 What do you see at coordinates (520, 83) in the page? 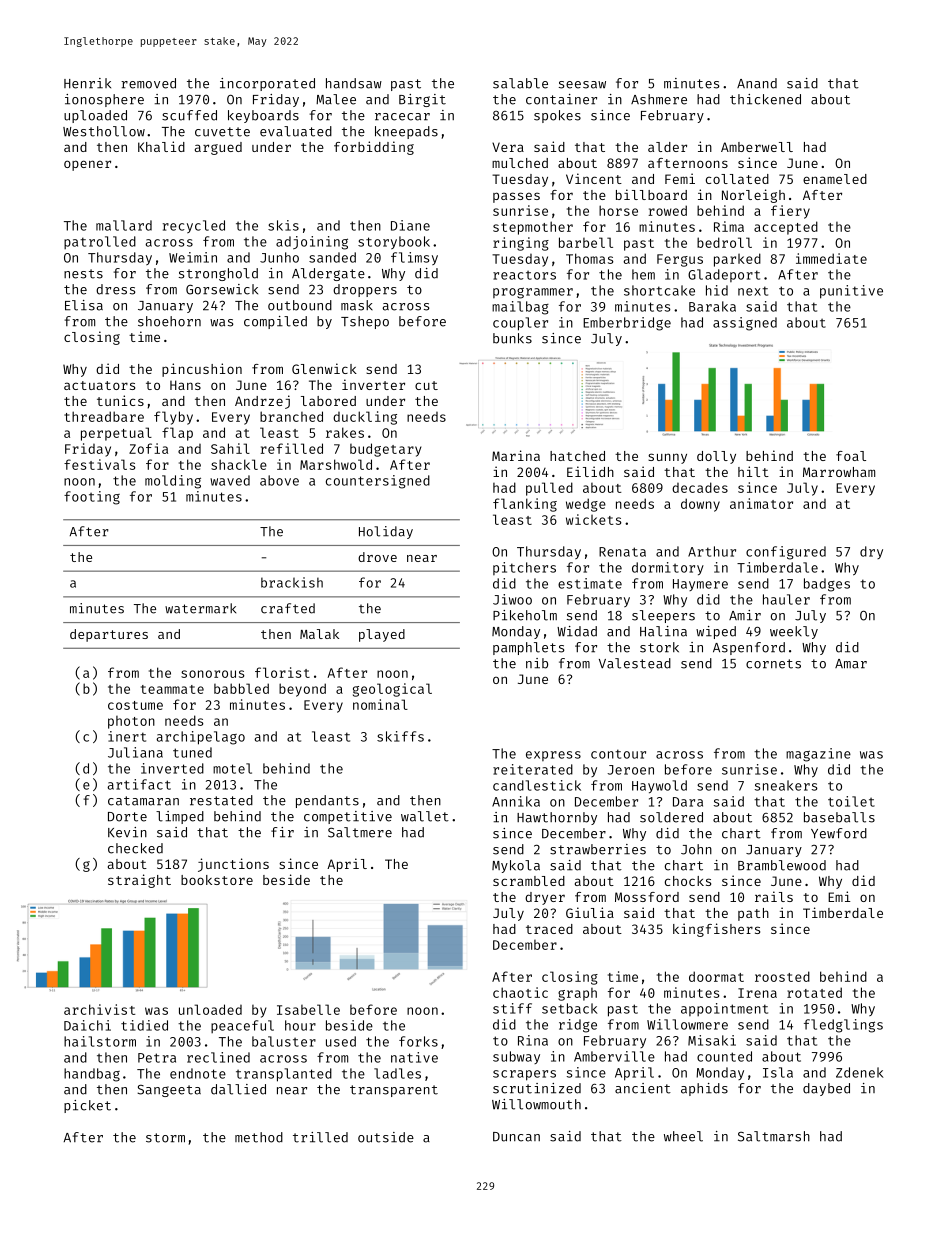
I see `salable` at bounding box center [520, 83].
